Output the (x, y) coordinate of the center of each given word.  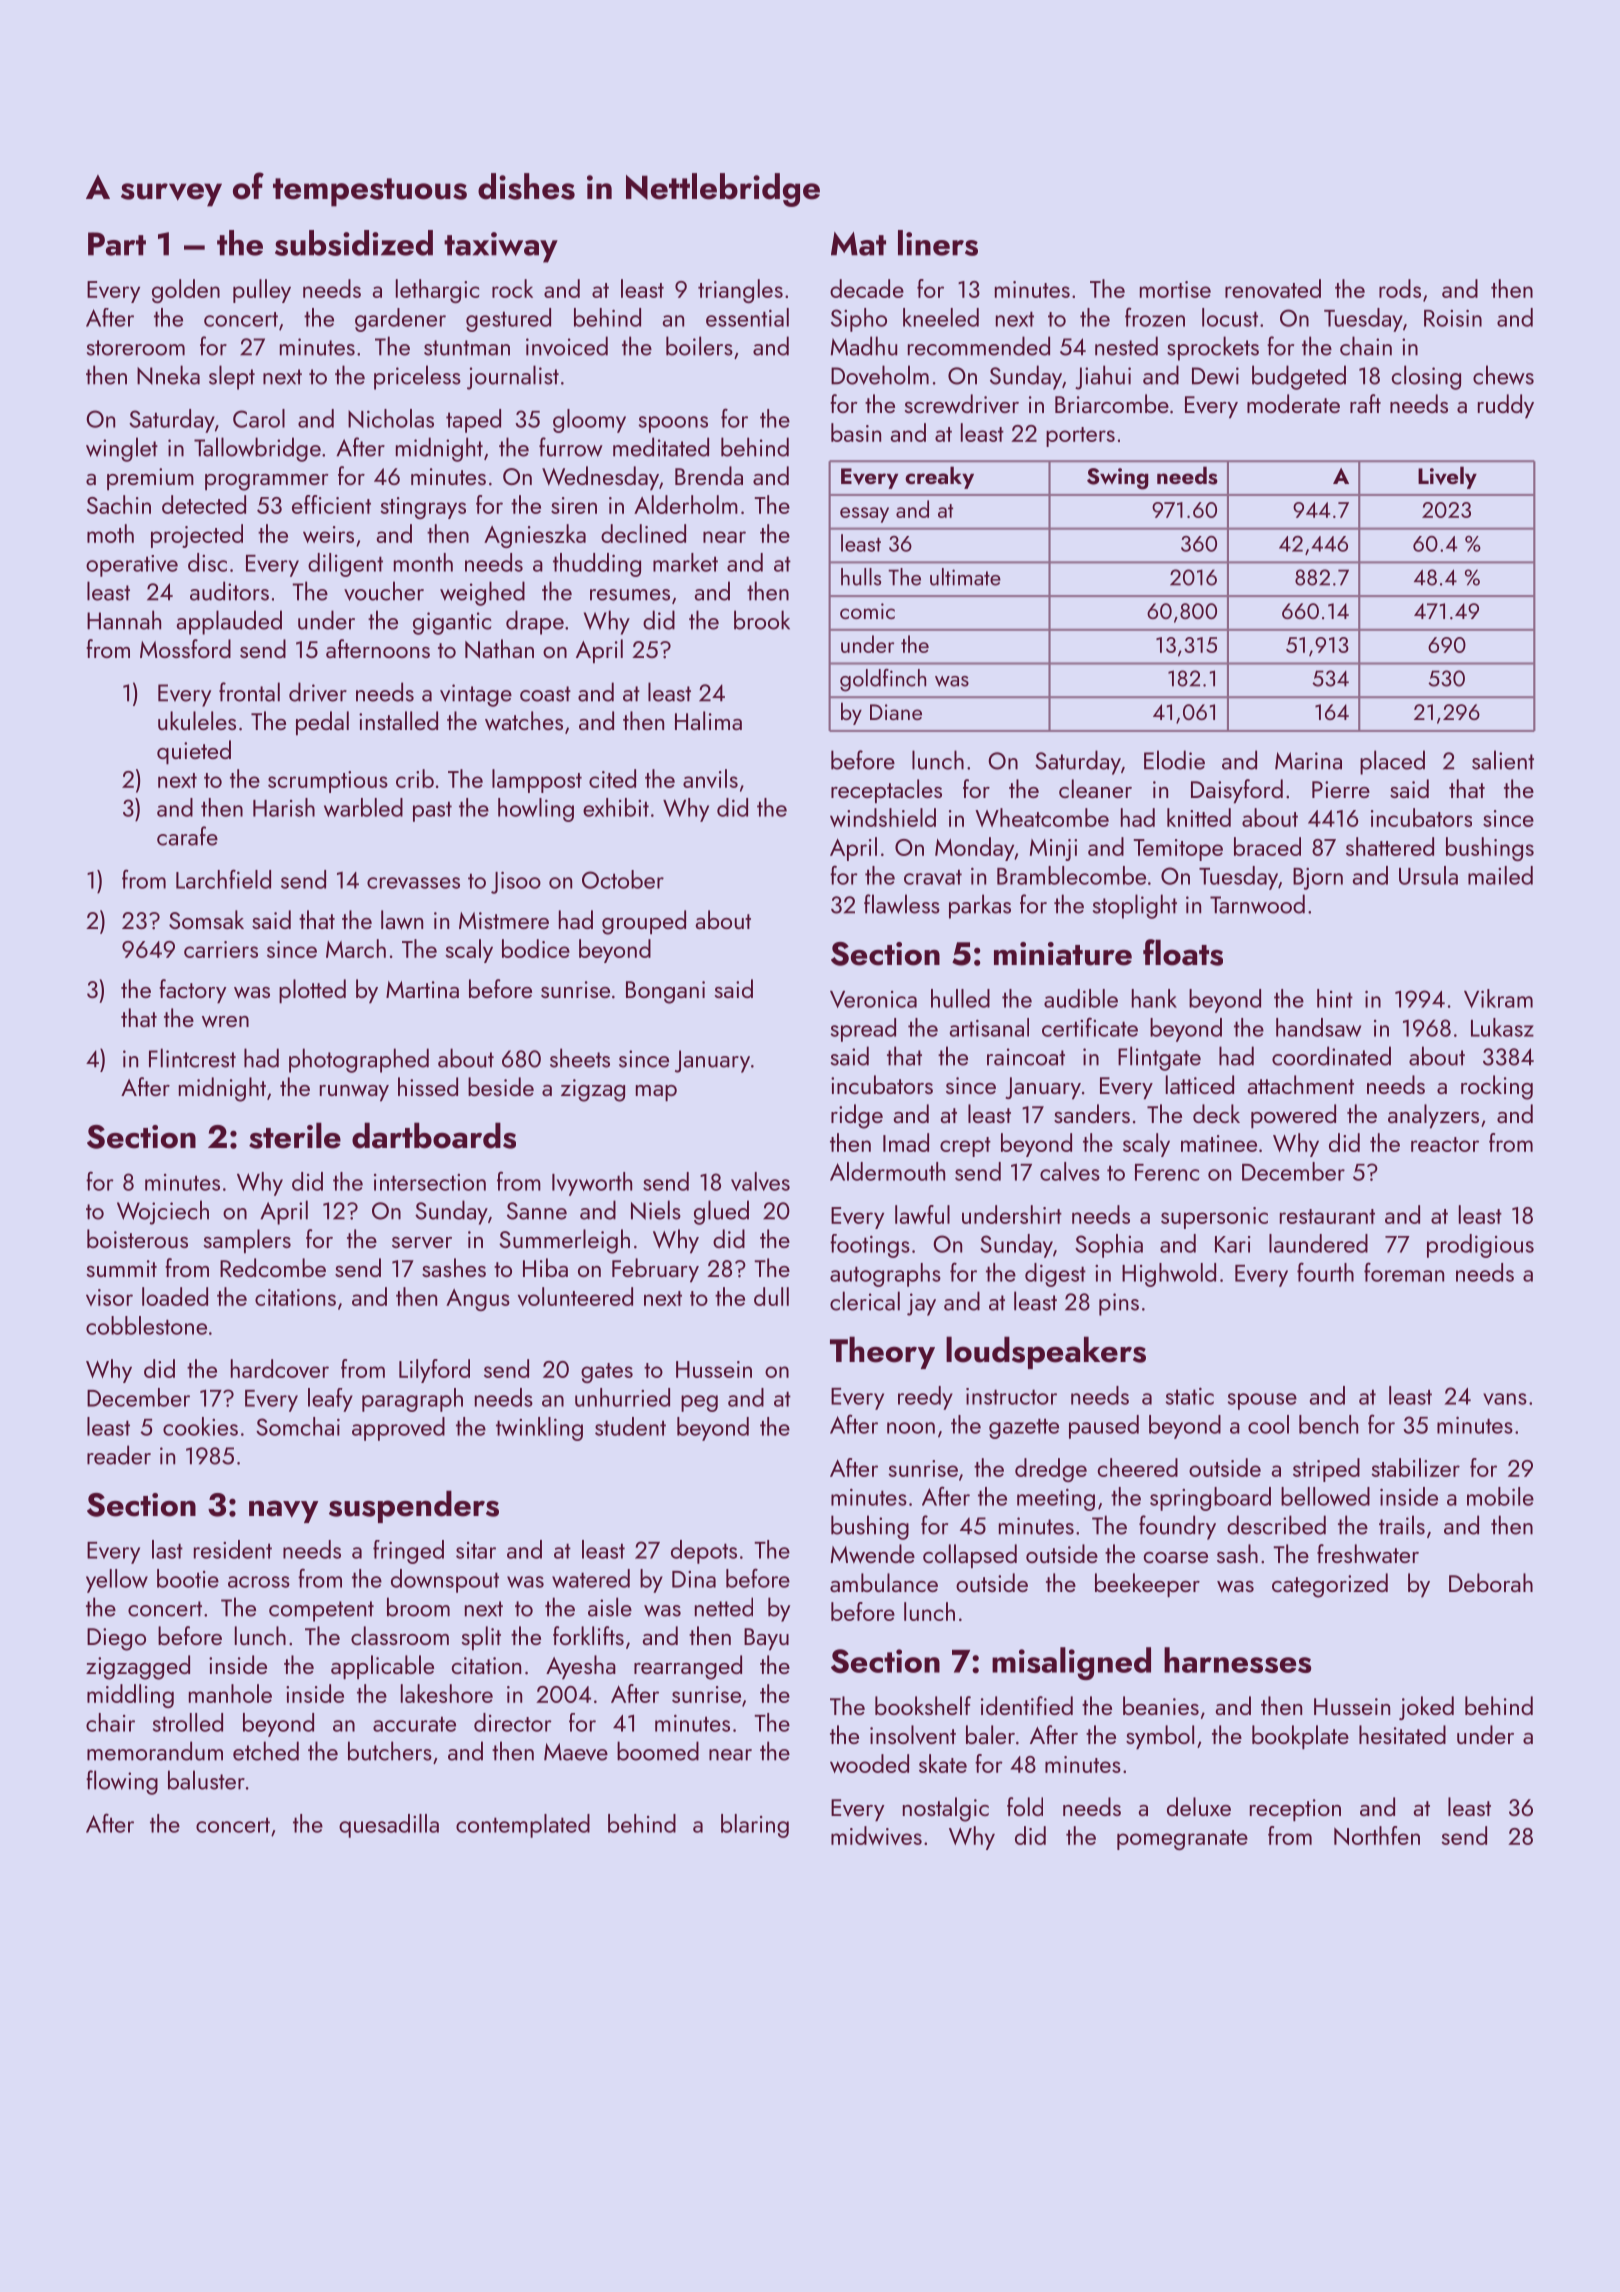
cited (612, 778)
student (630, 1426)
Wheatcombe (1042, 817)
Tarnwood (1257, 904)
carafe (187, 836)
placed (1392, 762)
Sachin (119, 504)
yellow (117, 1581)
